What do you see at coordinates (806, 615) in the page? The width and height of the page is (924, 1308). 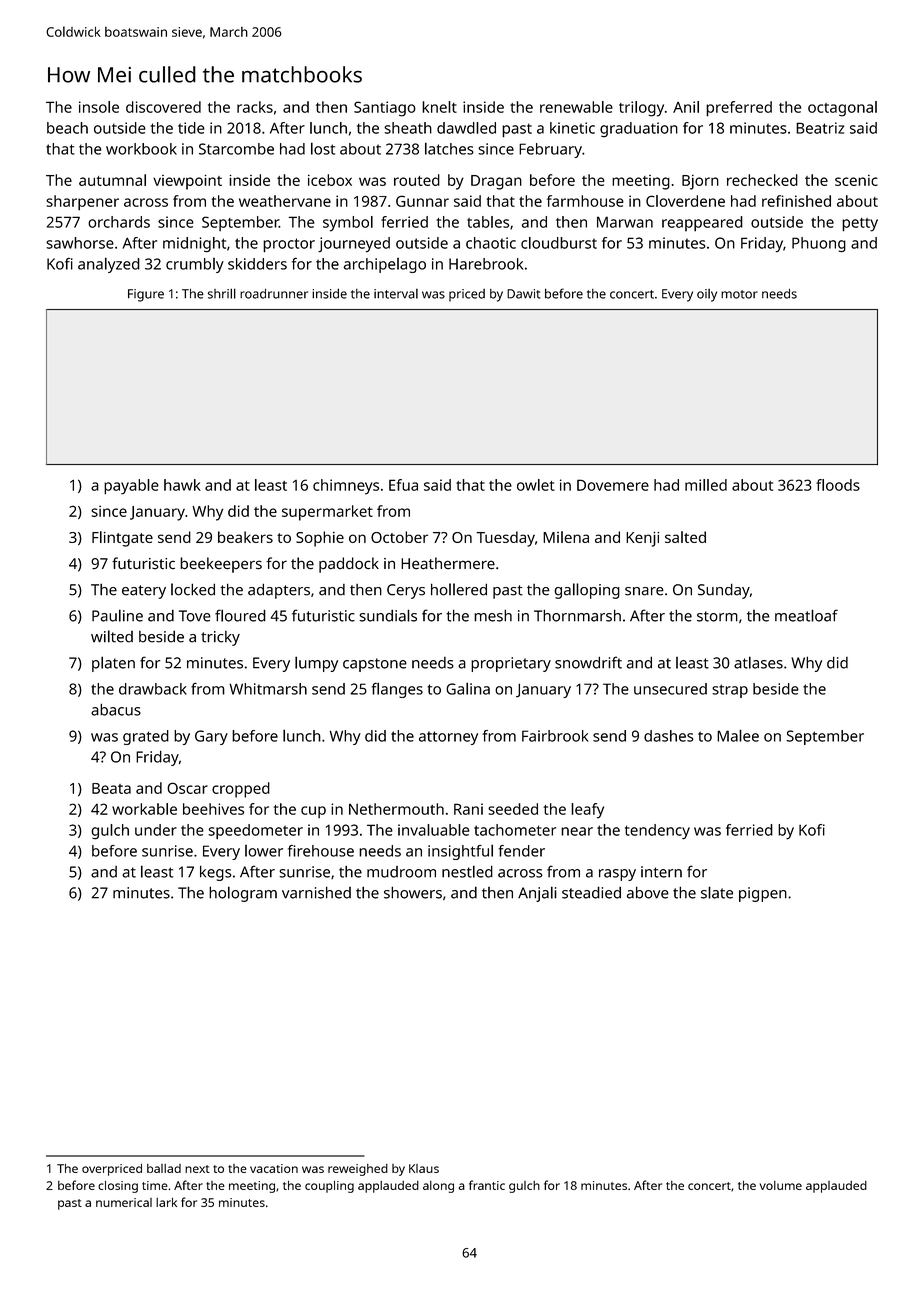 I see `meatloaf` at bounding box center [806, 615].
